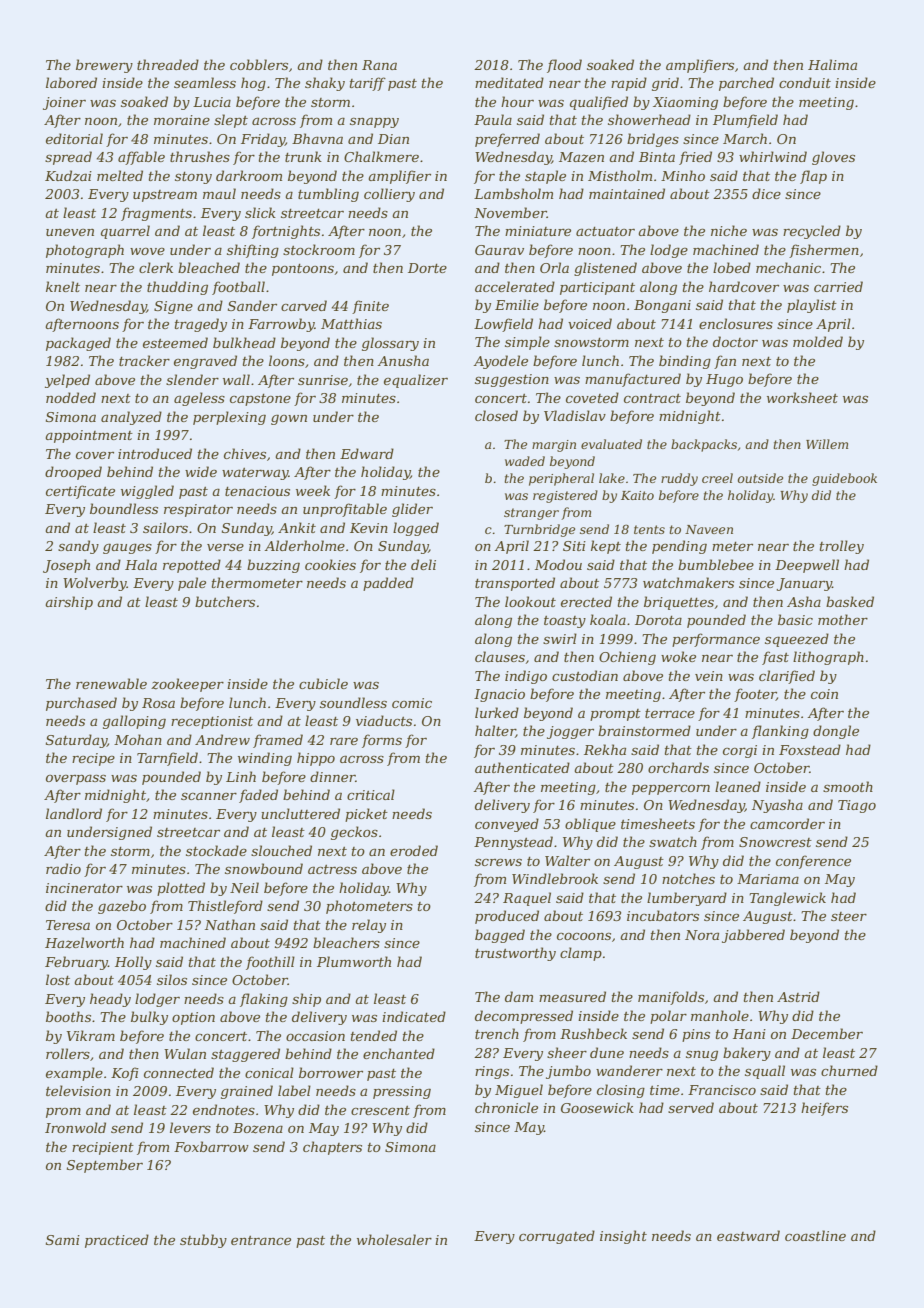 Image resolution: width=924 pixels, height=1308 pixels. I want to click on moraine, so click(182, 120).
